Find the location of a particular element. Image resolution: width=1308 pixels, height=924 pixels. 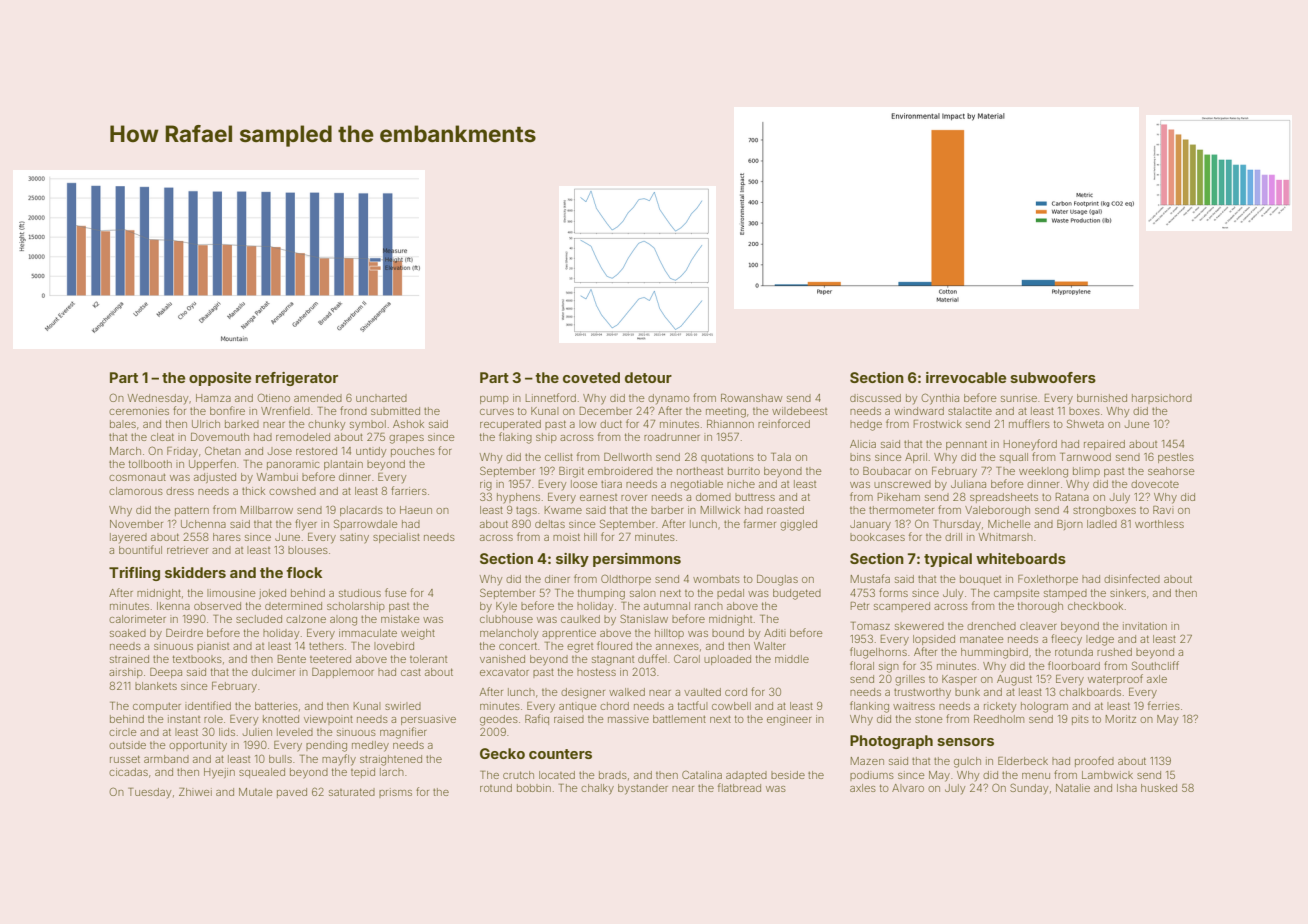

moist is located at coordinates (566, 537).
